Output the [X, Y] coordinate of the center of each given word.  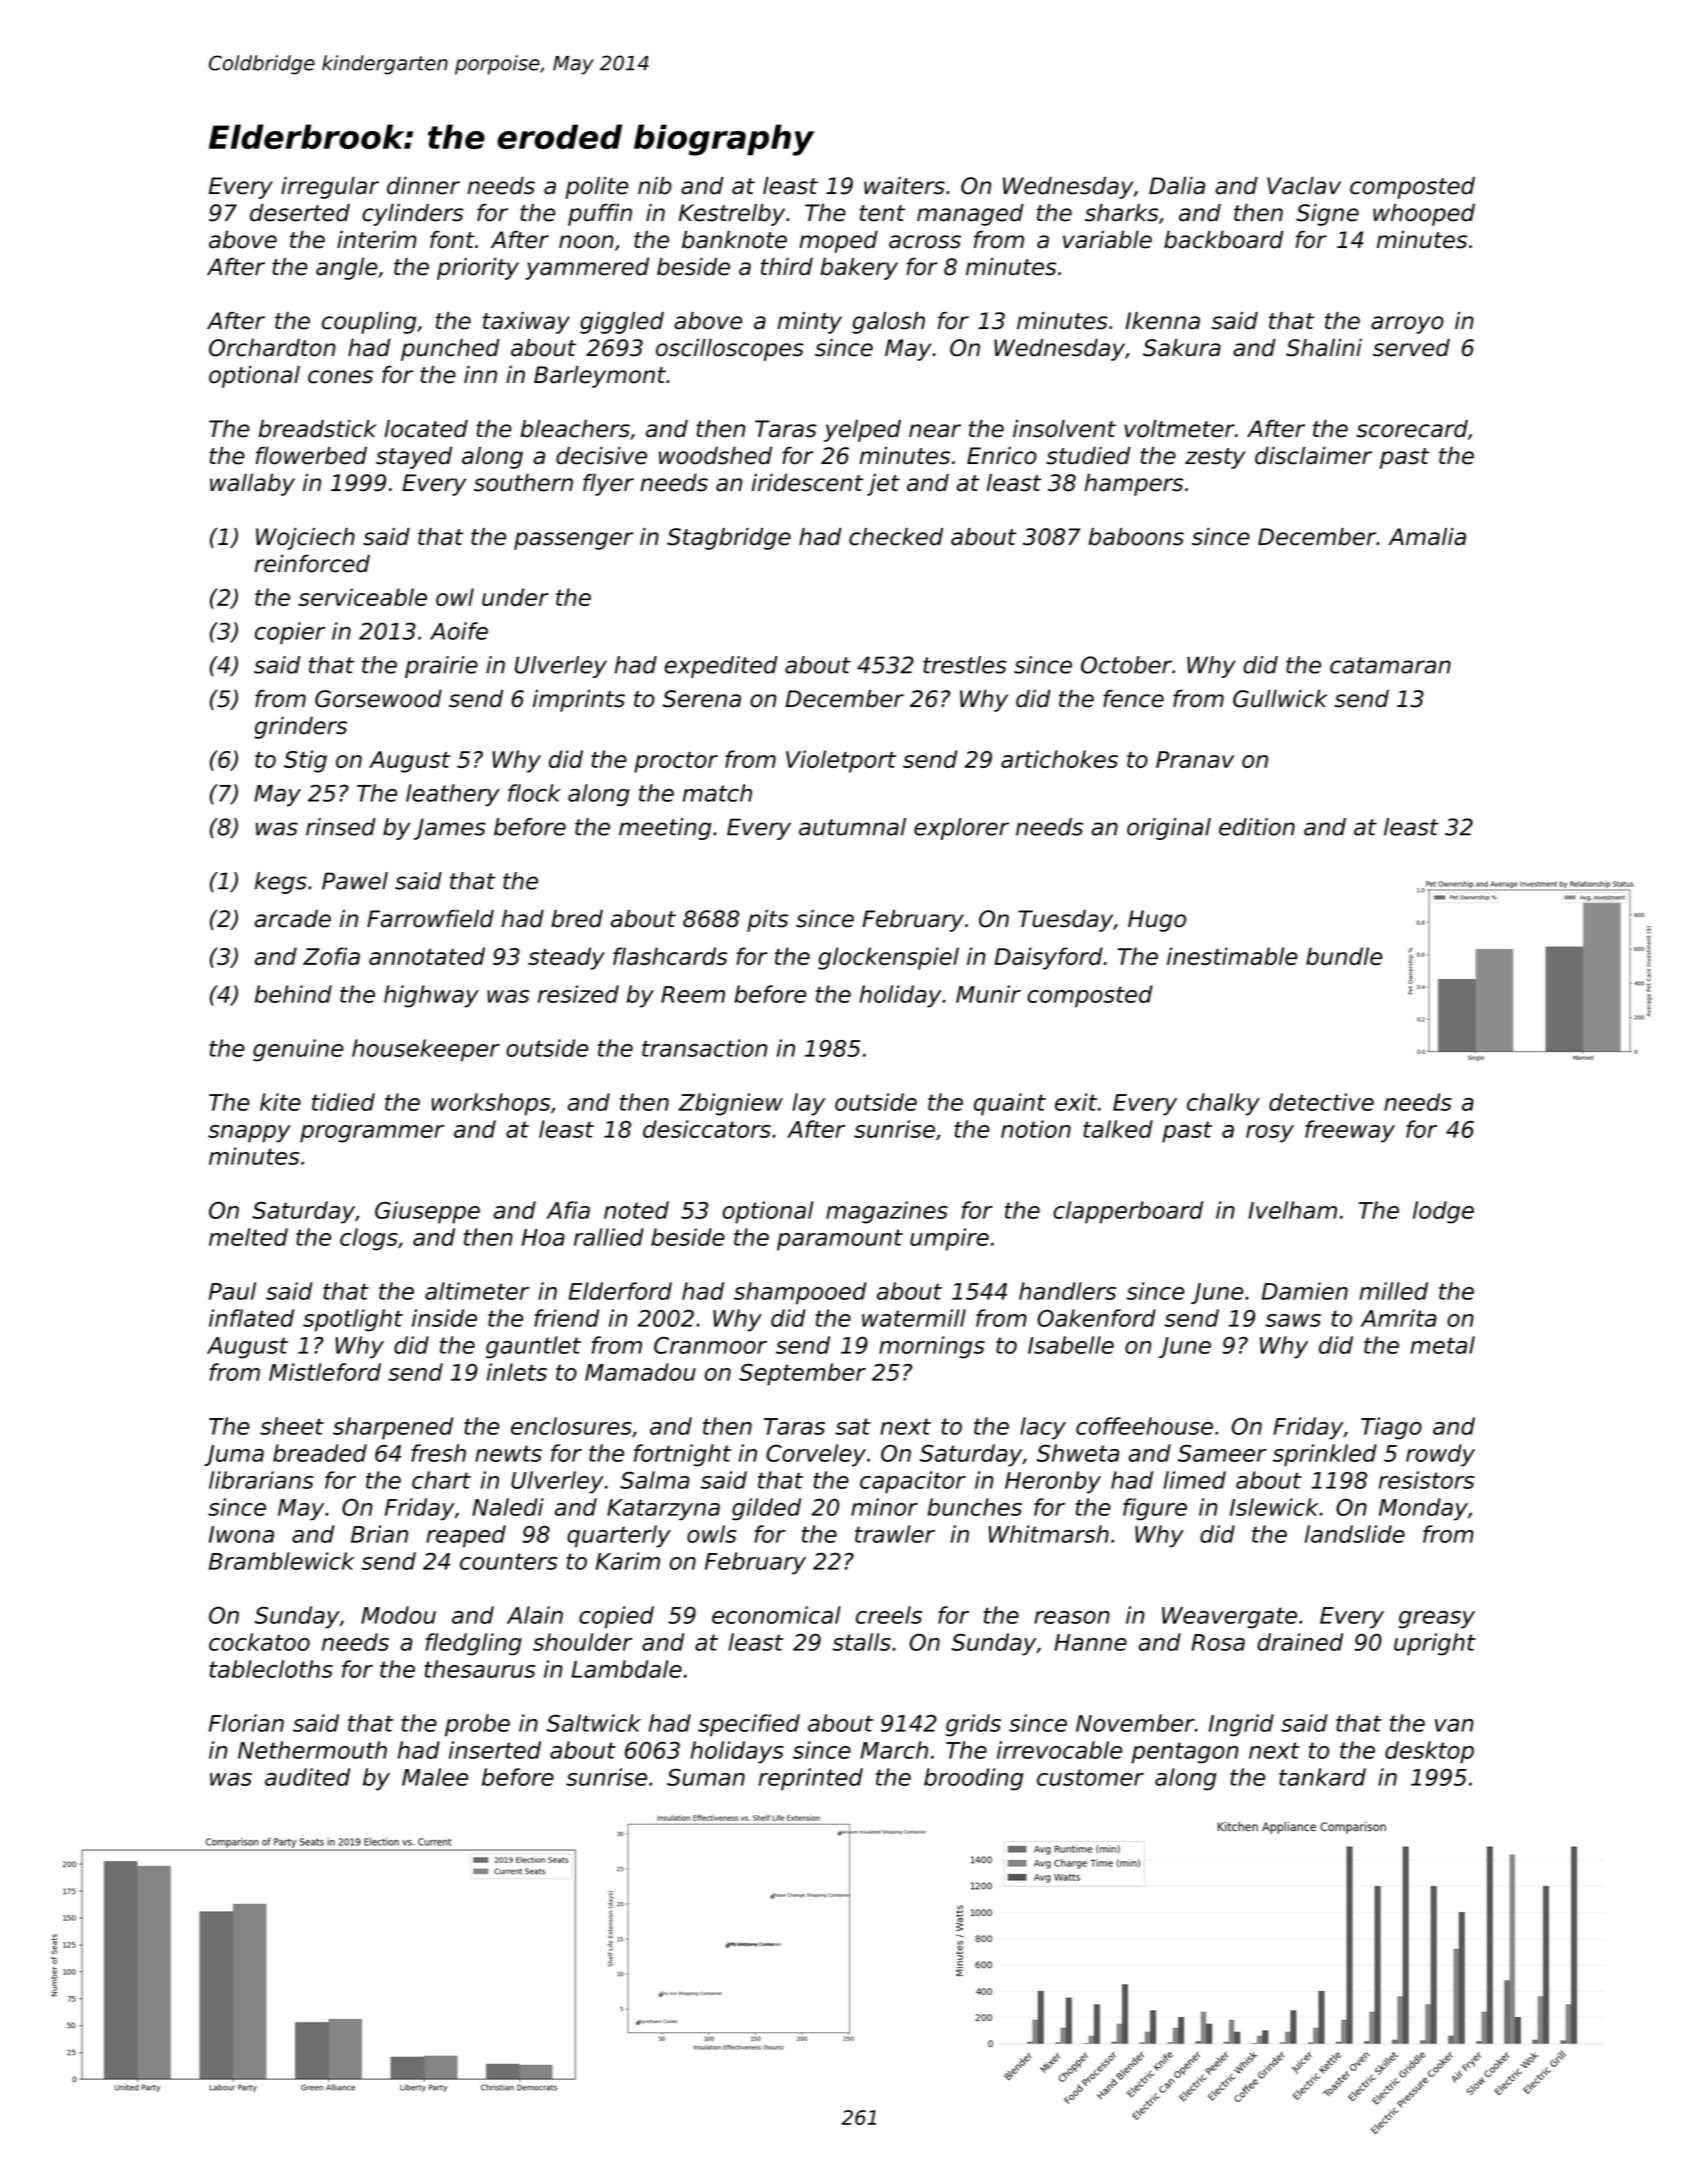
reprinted [811, 1779]
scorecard [1412, 429]
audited [307, 1777]
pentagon [1184, 1753]
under [515, 597]
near [935, 431]
